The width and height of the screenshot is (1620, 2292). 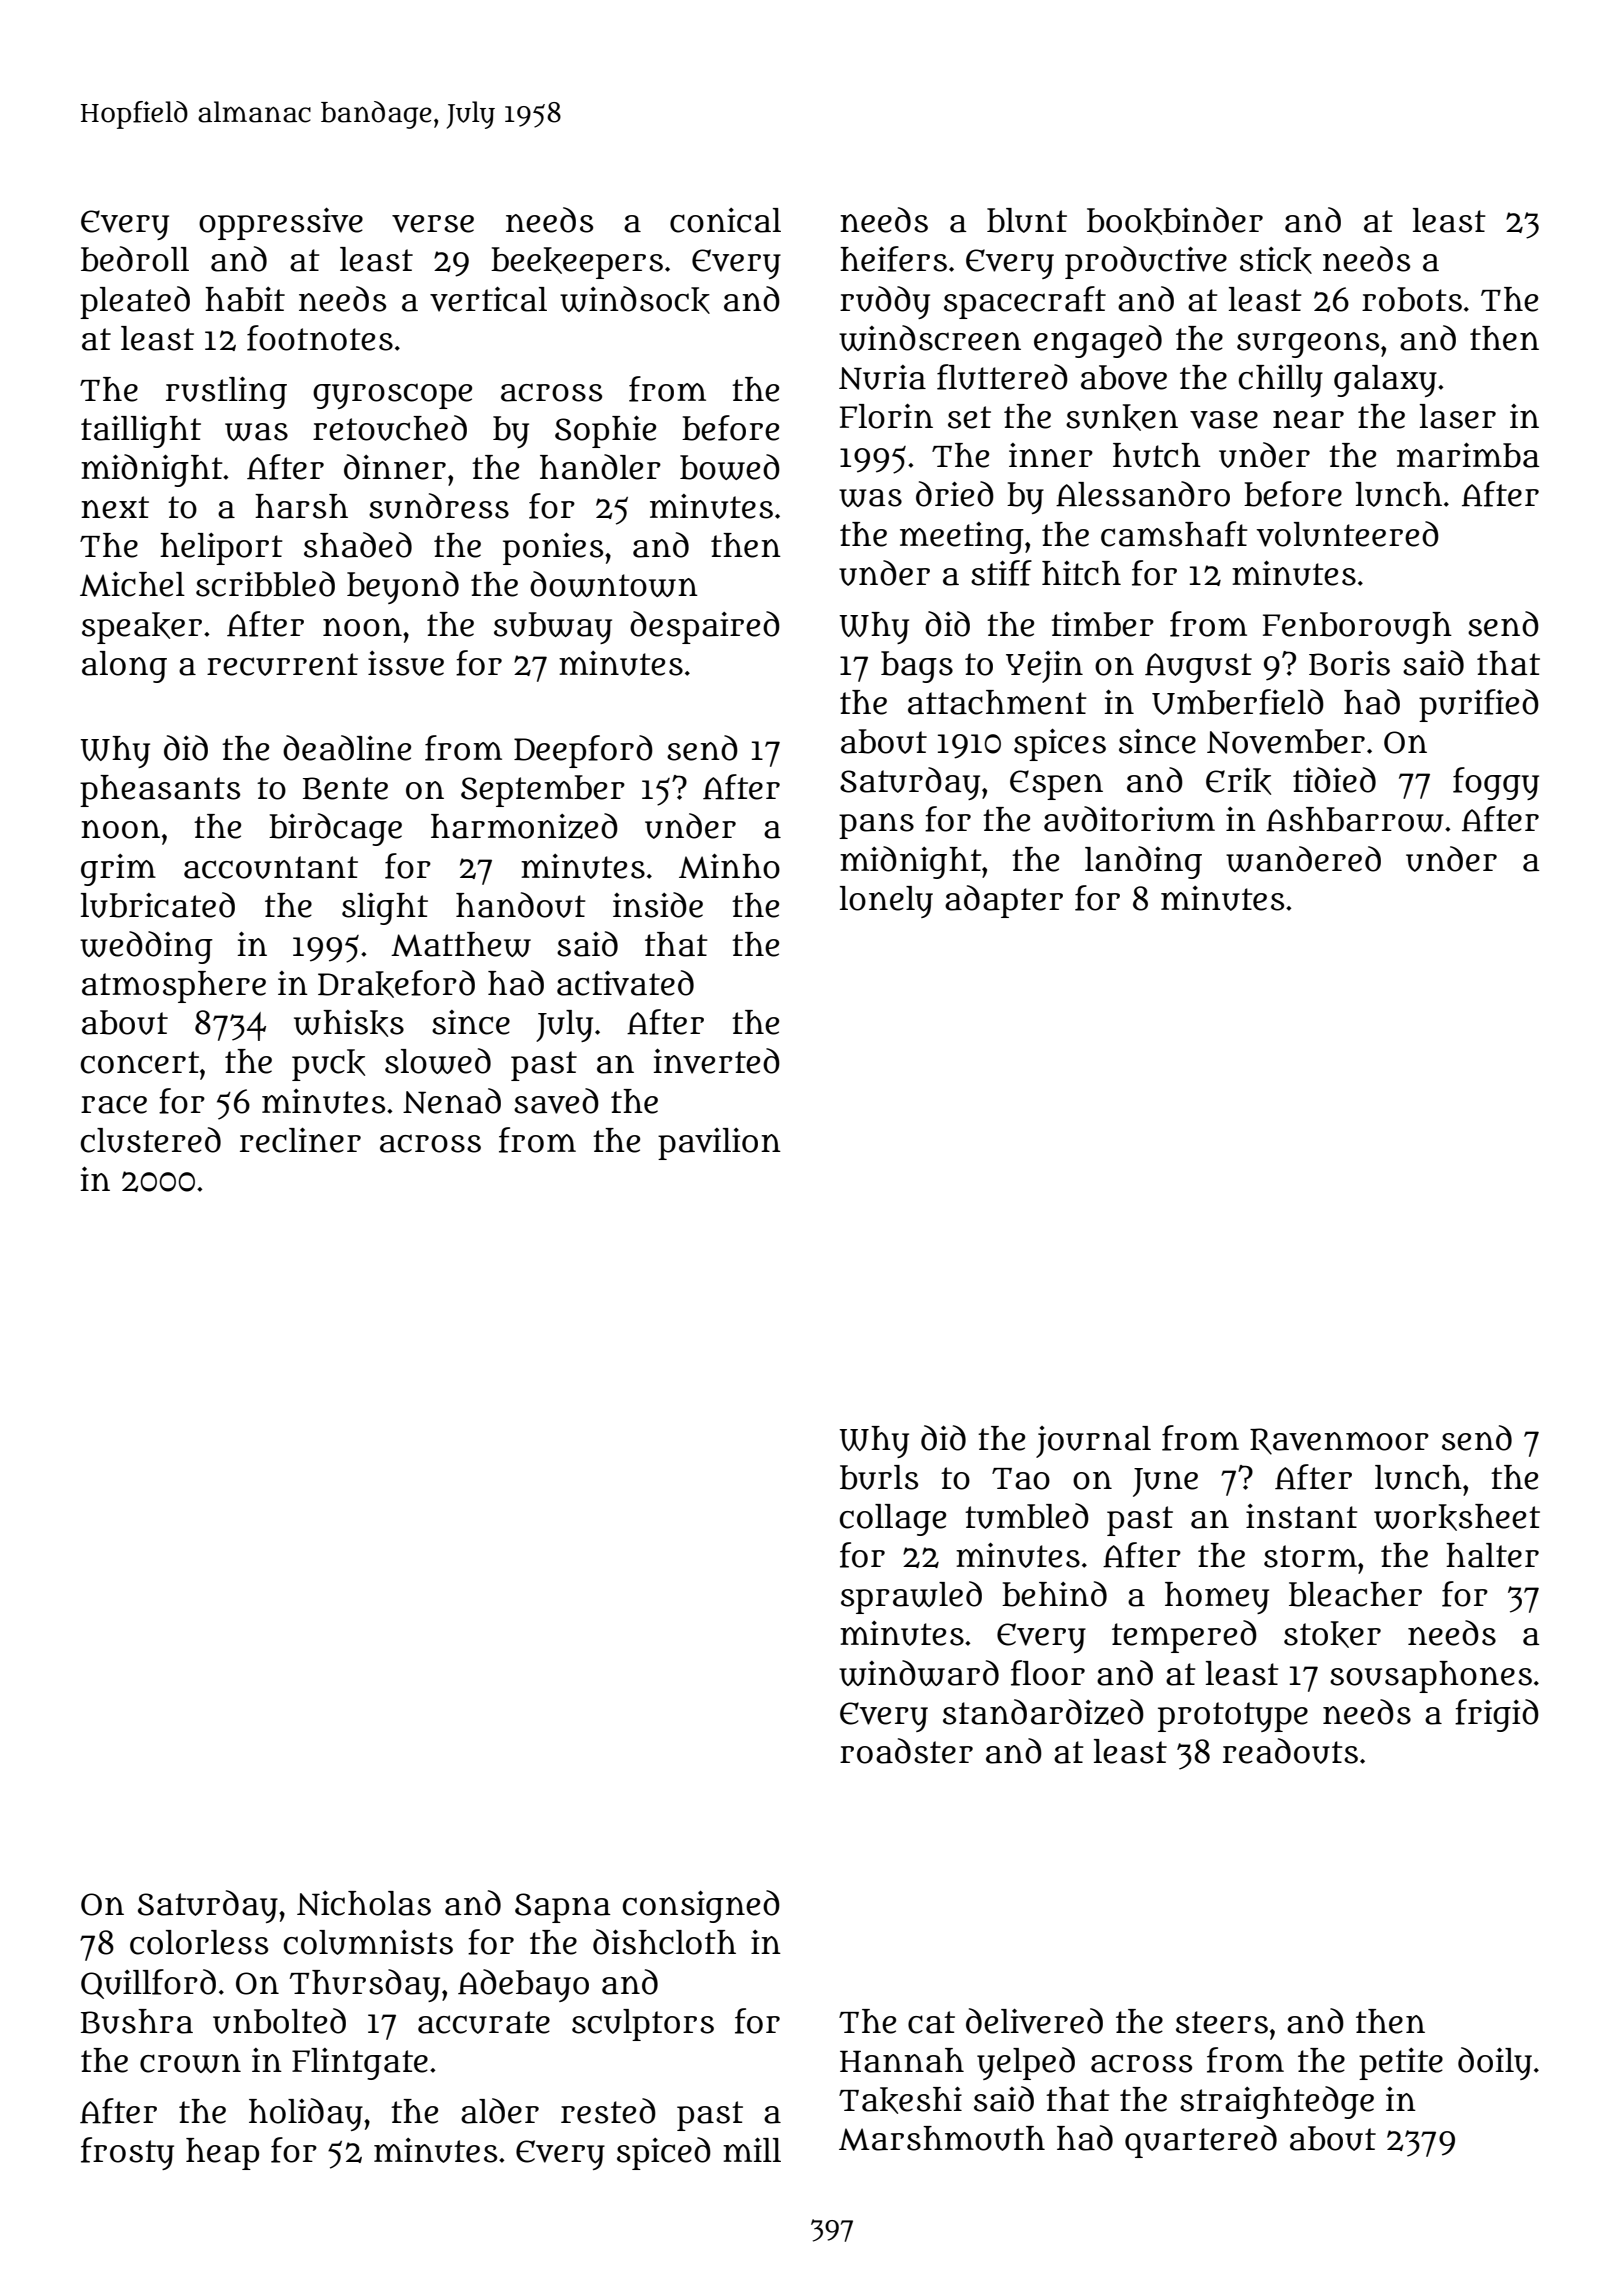 I want to click on journal, so click(x=1093, y=1442).
